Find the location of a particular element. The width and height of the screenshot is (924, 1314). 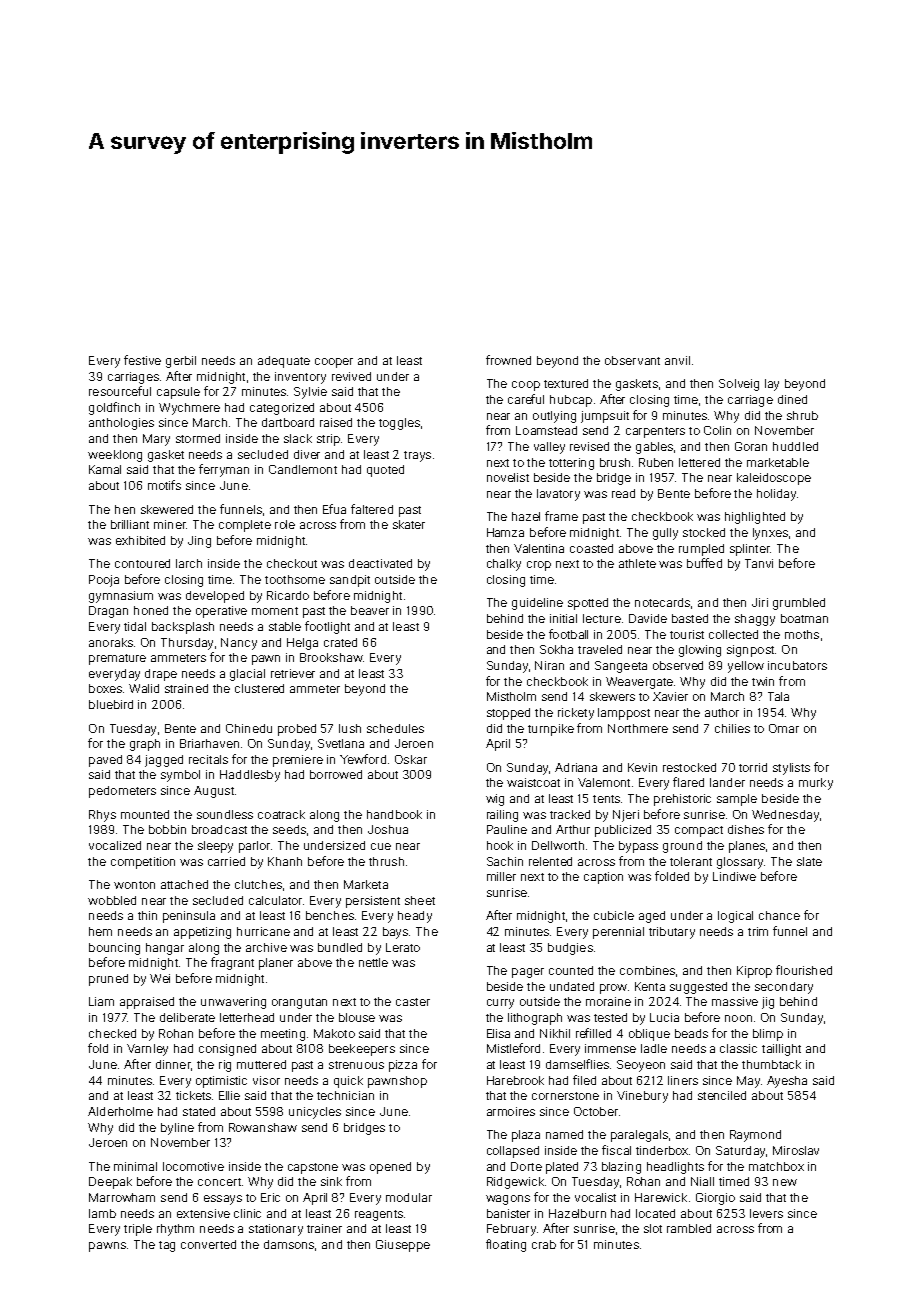

paved is located at coordinates (105, 761).
